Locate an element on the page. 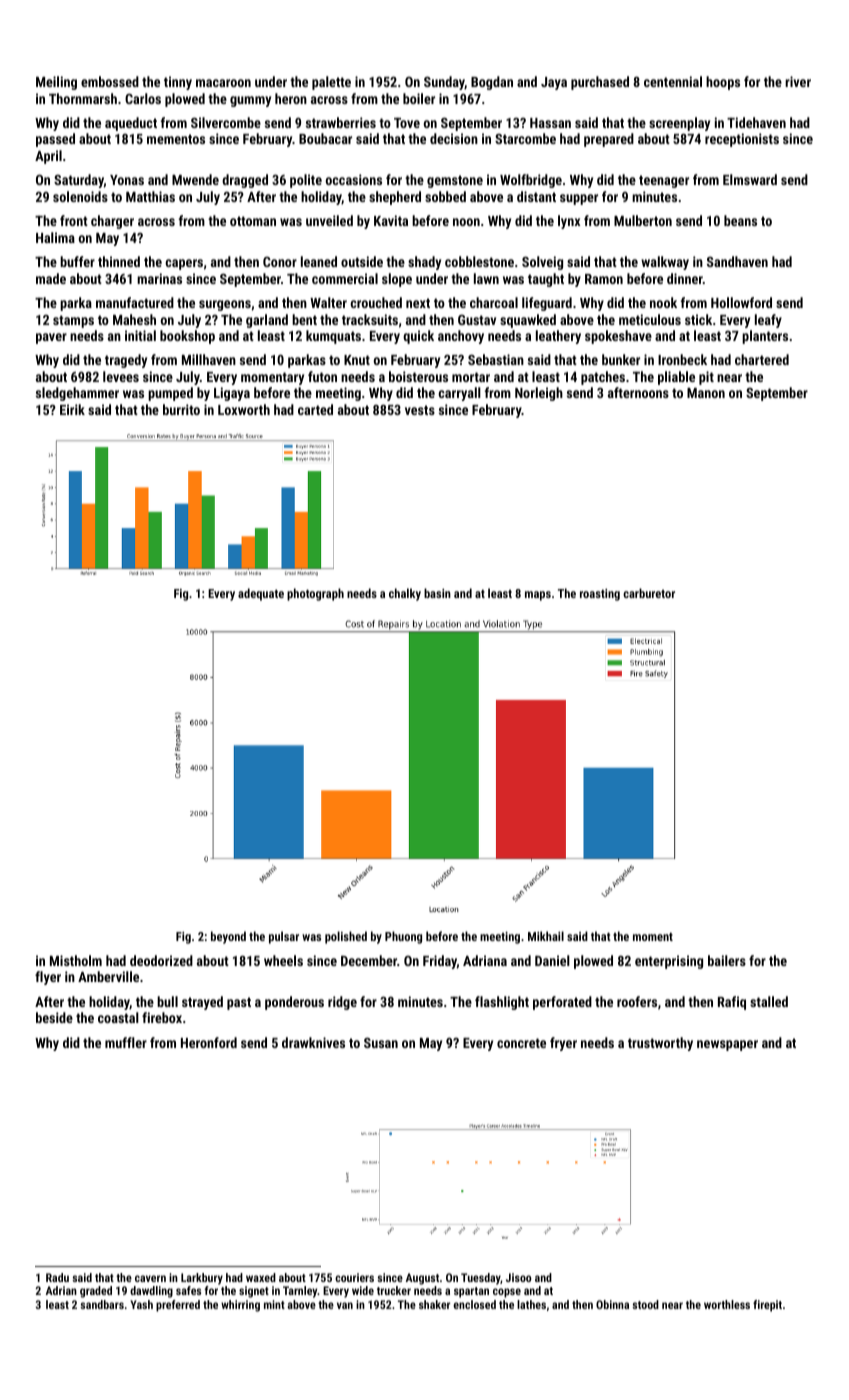  chalky is located at coordinates (405, 594).
